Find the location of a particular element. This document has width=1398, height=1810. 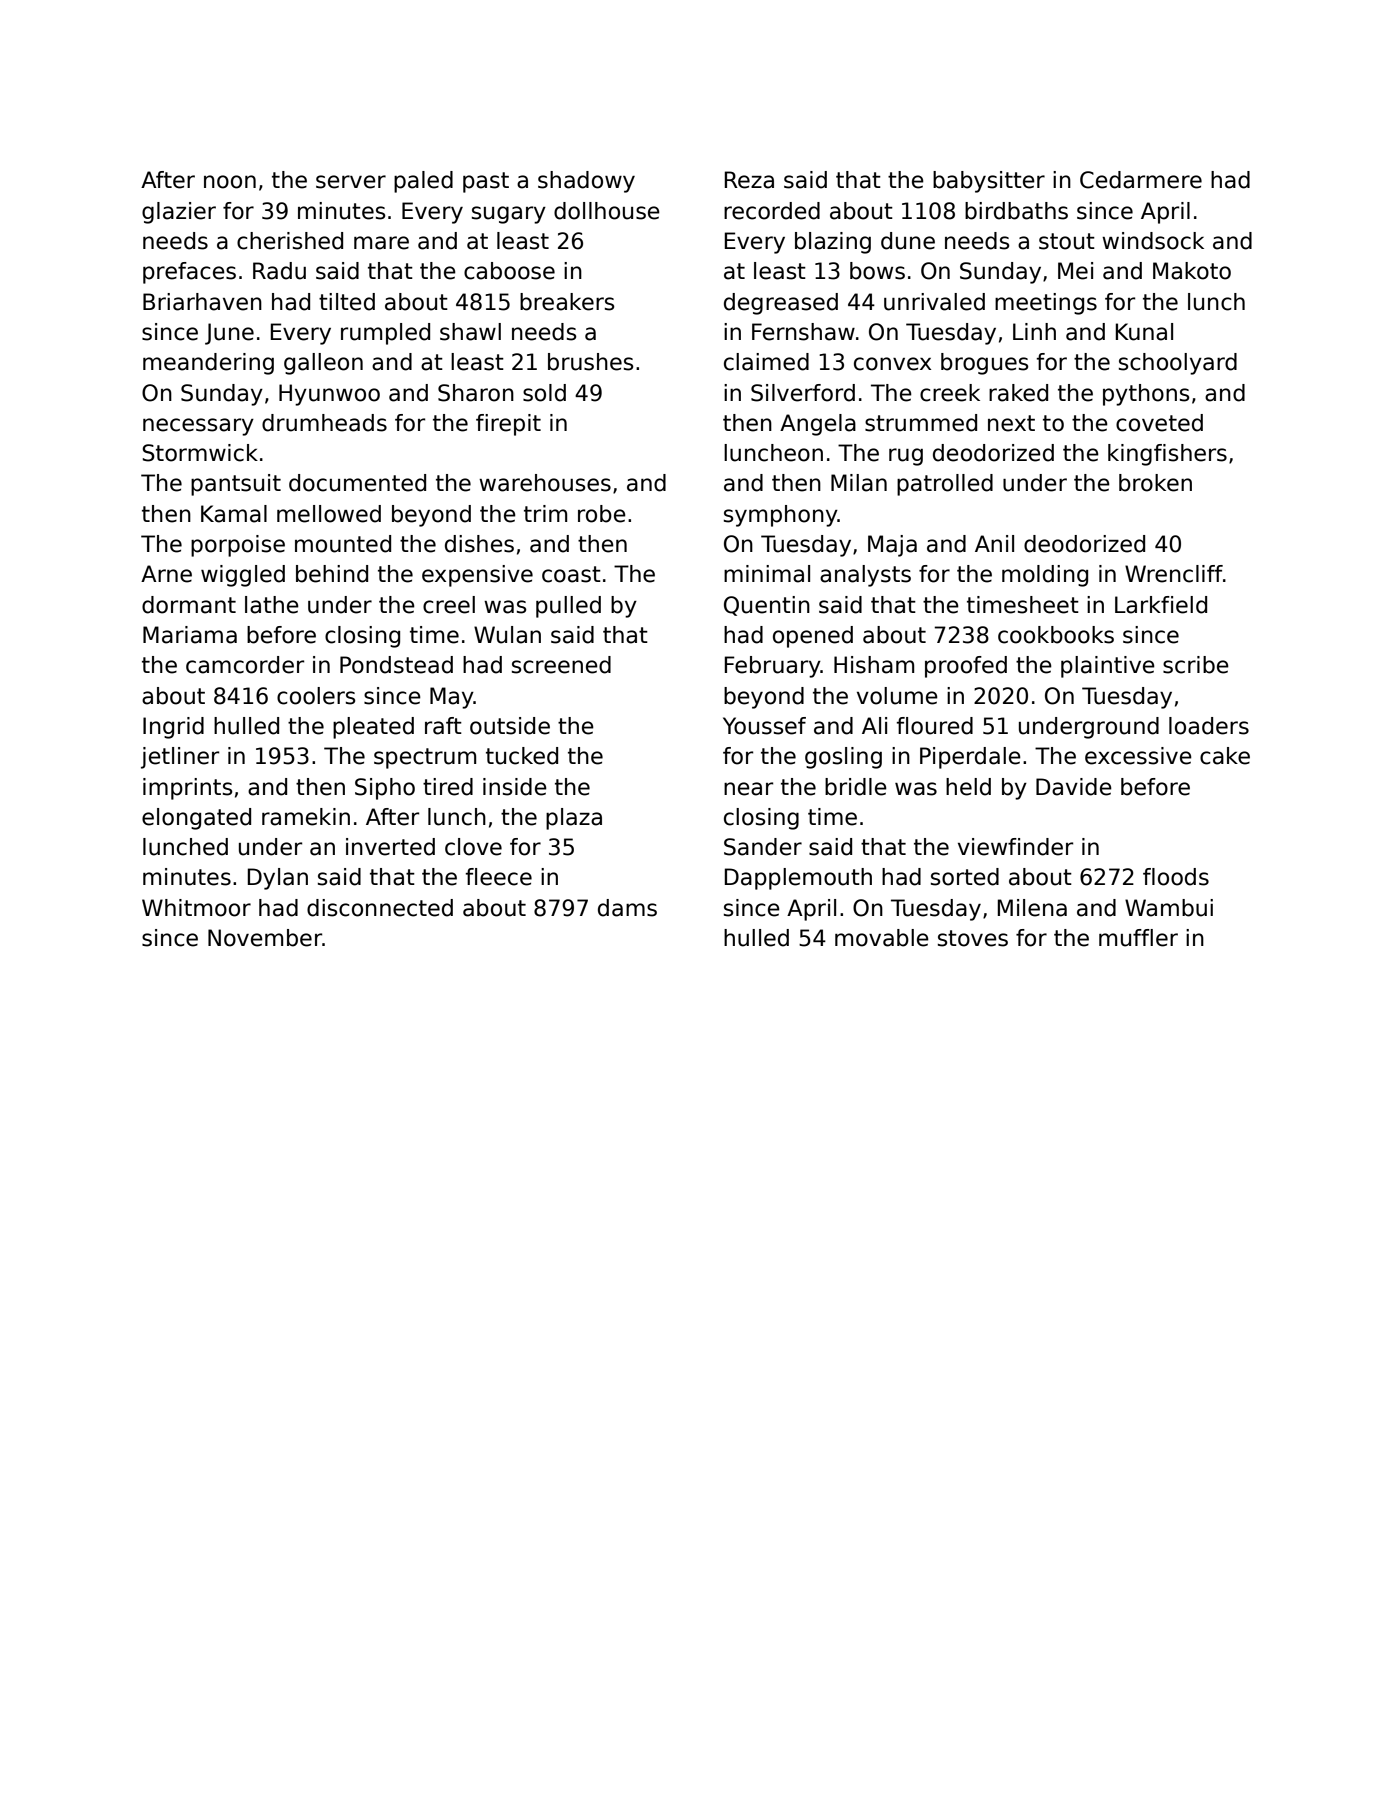

noon is located at coordinates (230, 182).
